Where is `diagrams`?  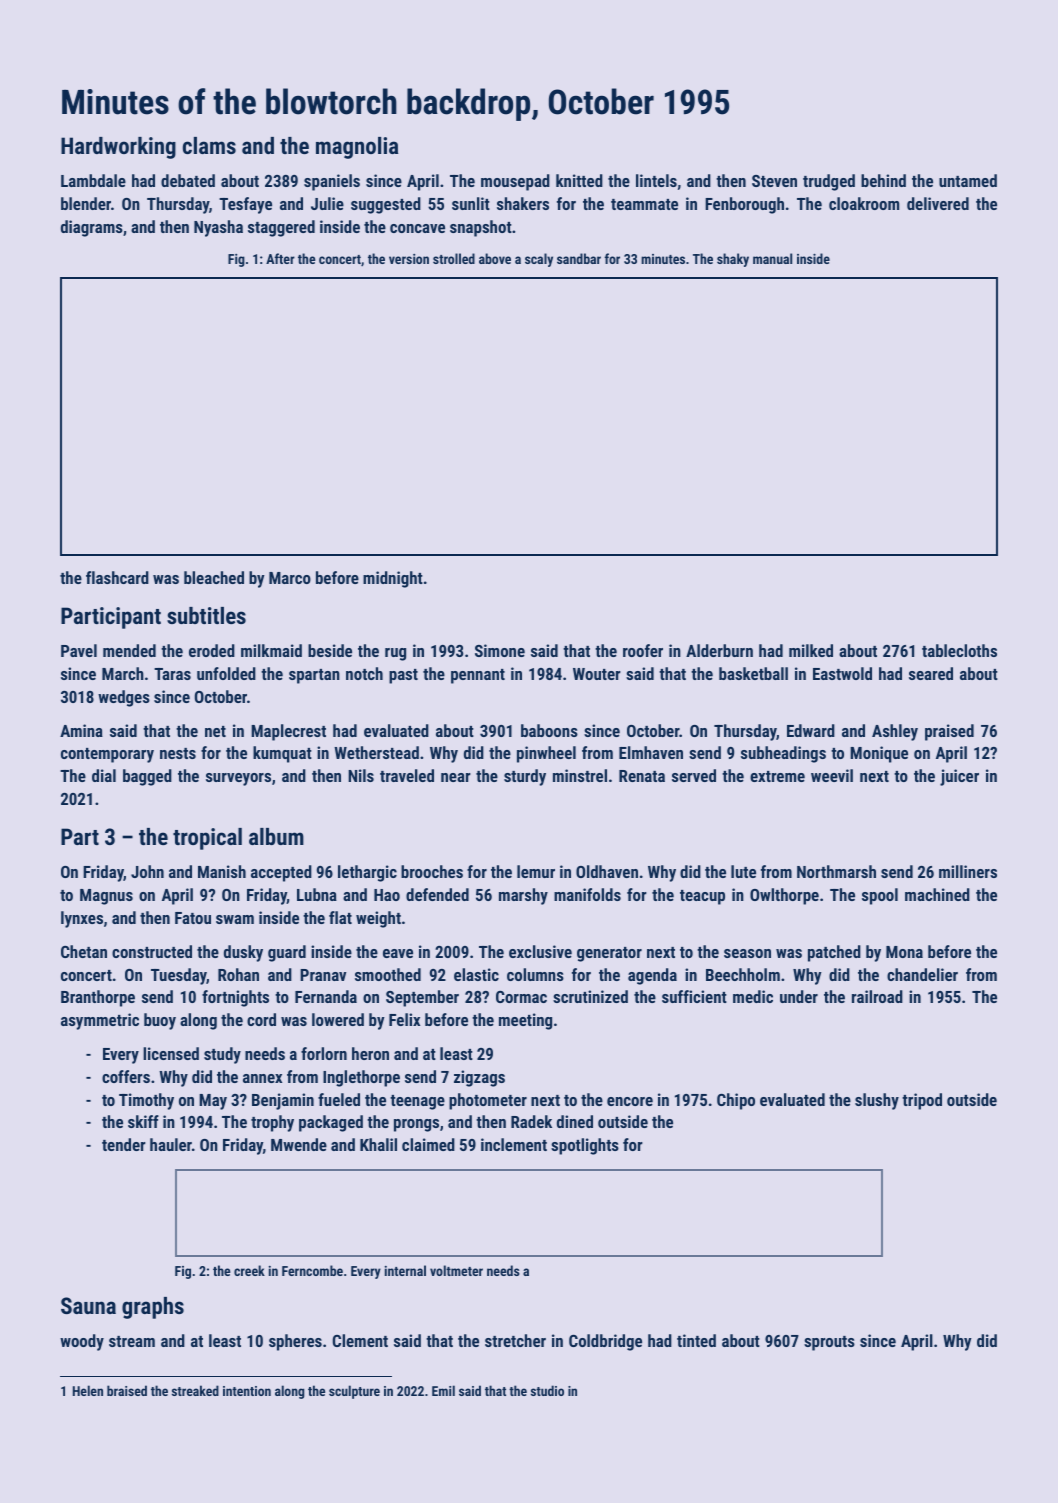
diagrams is located at coordinates (92, 228).
